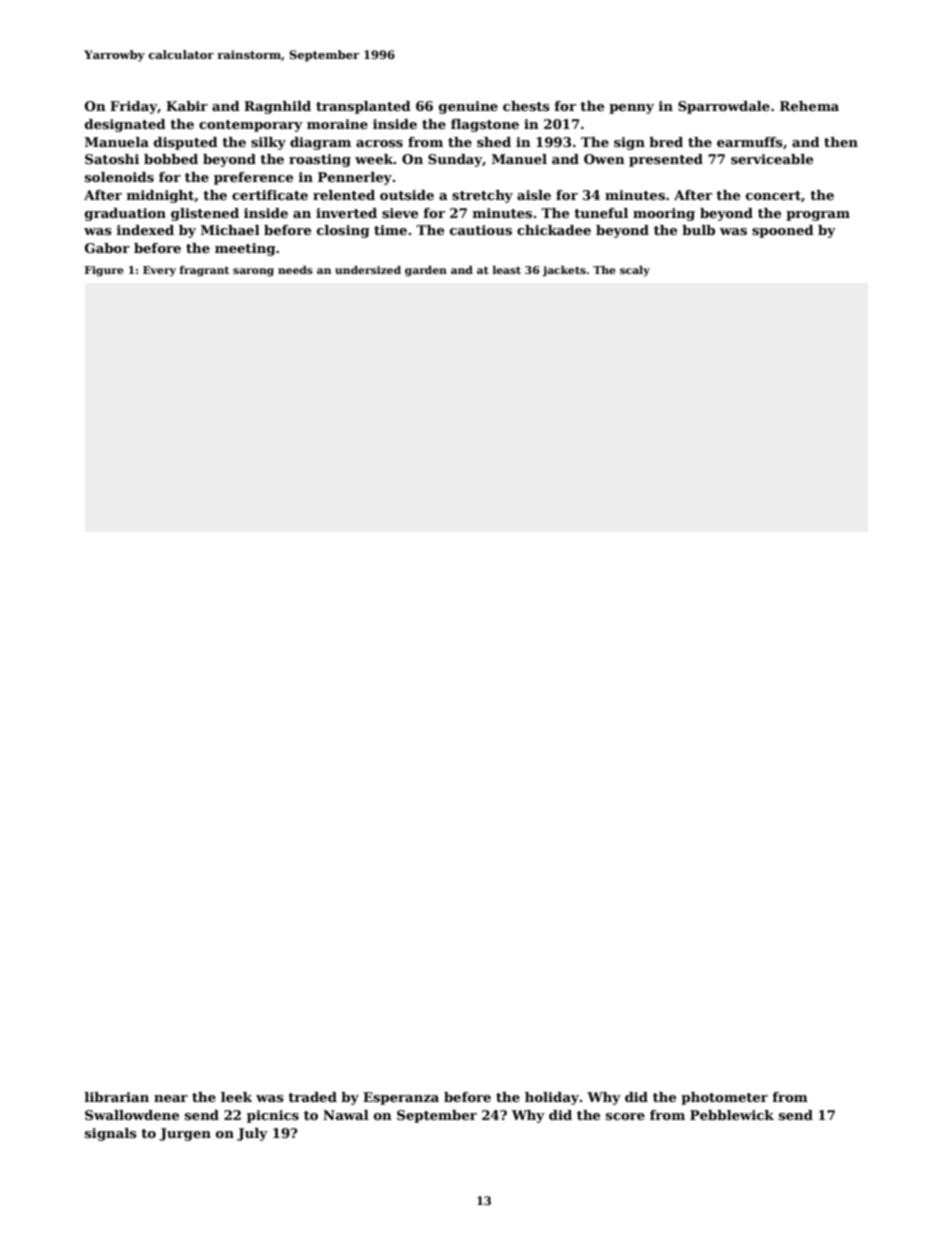 The width and height of the page is (952, 1233). What do you see at coordinates (236, 1097) in the page?
I see `leek` at bounding box center [236, 1097].
